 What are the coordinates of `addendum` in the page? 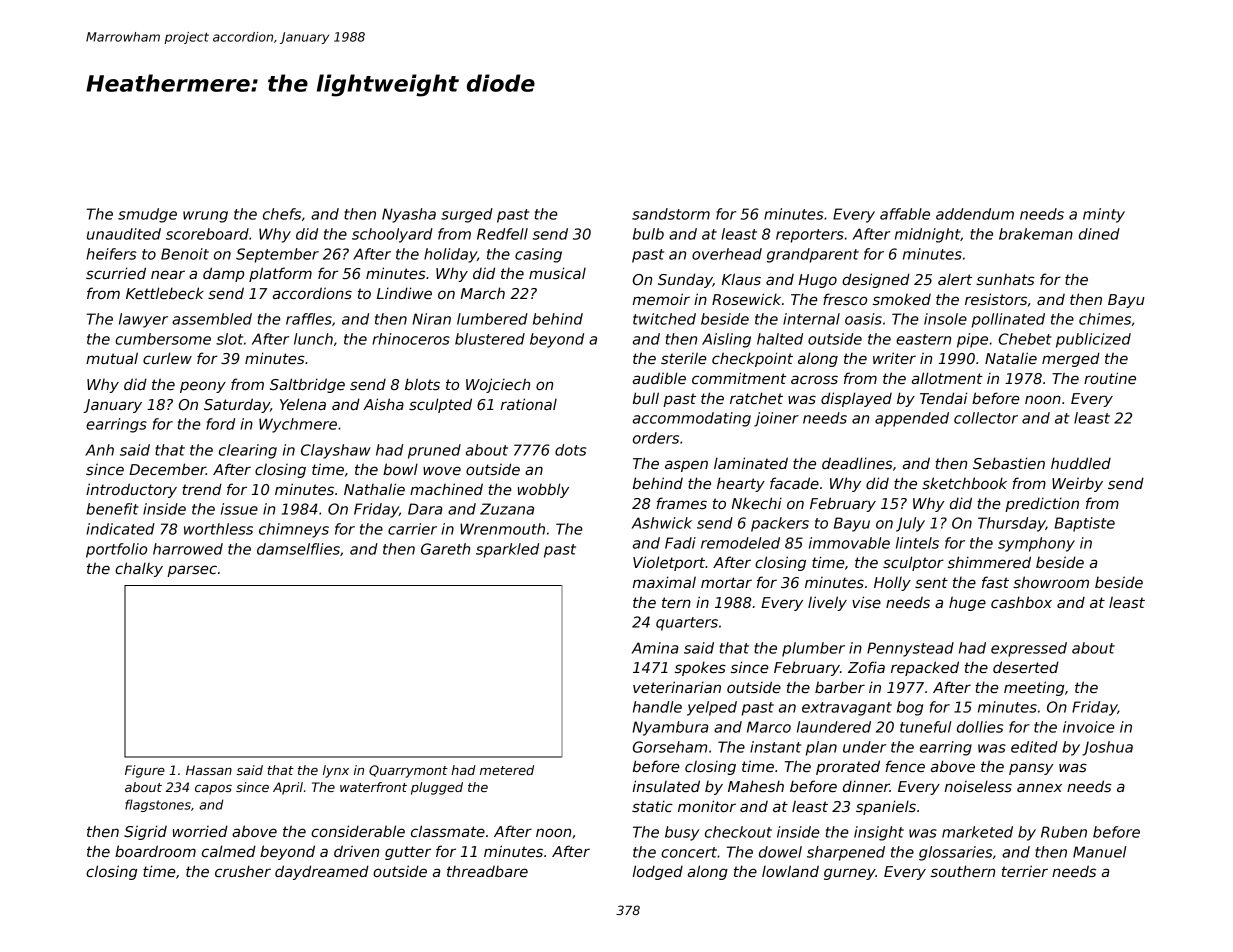 It's located at (975, 214).
